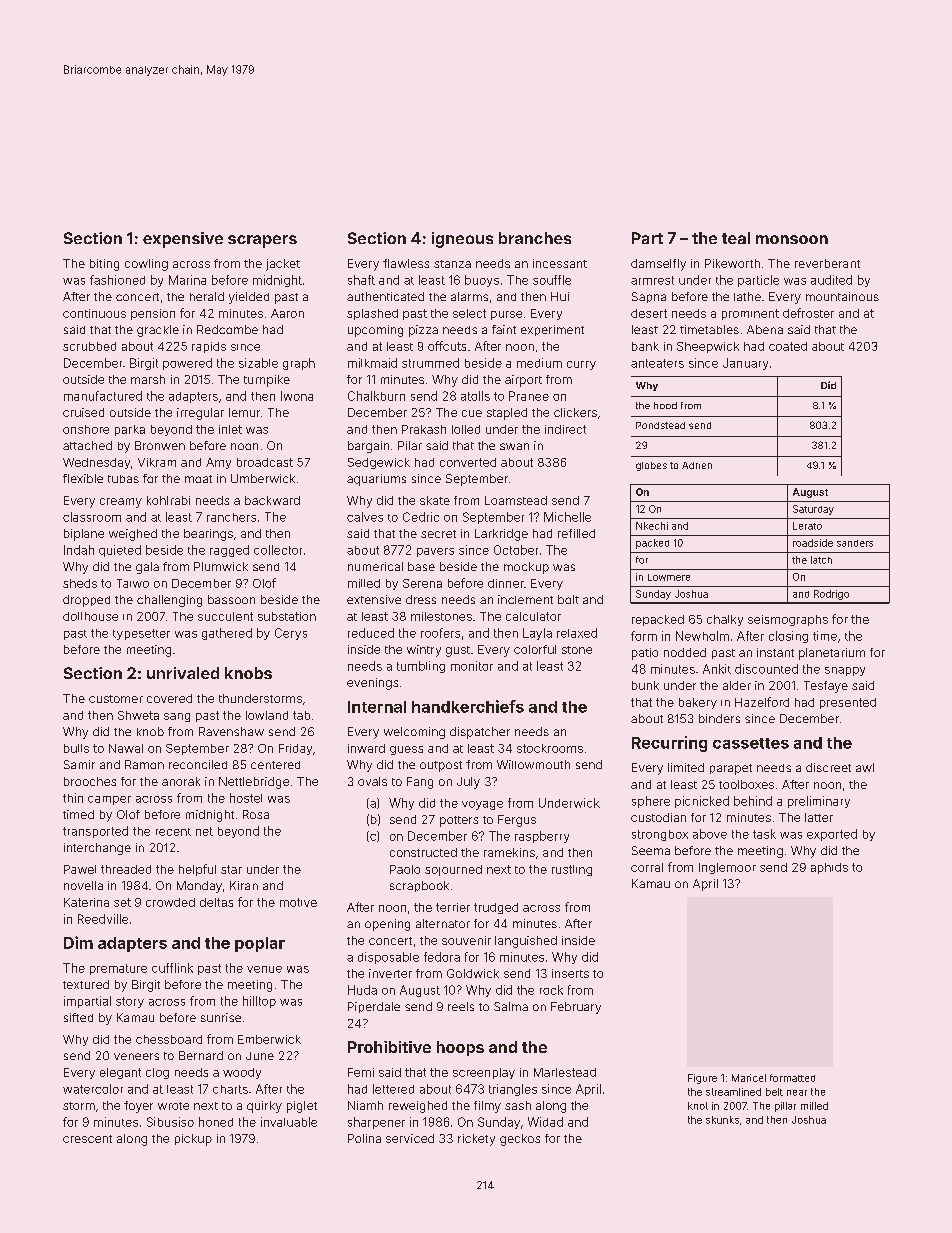  What do you see at coordinates (86, 984) in the screenshot?
I see `textured` at bounding box center [86, 984].
